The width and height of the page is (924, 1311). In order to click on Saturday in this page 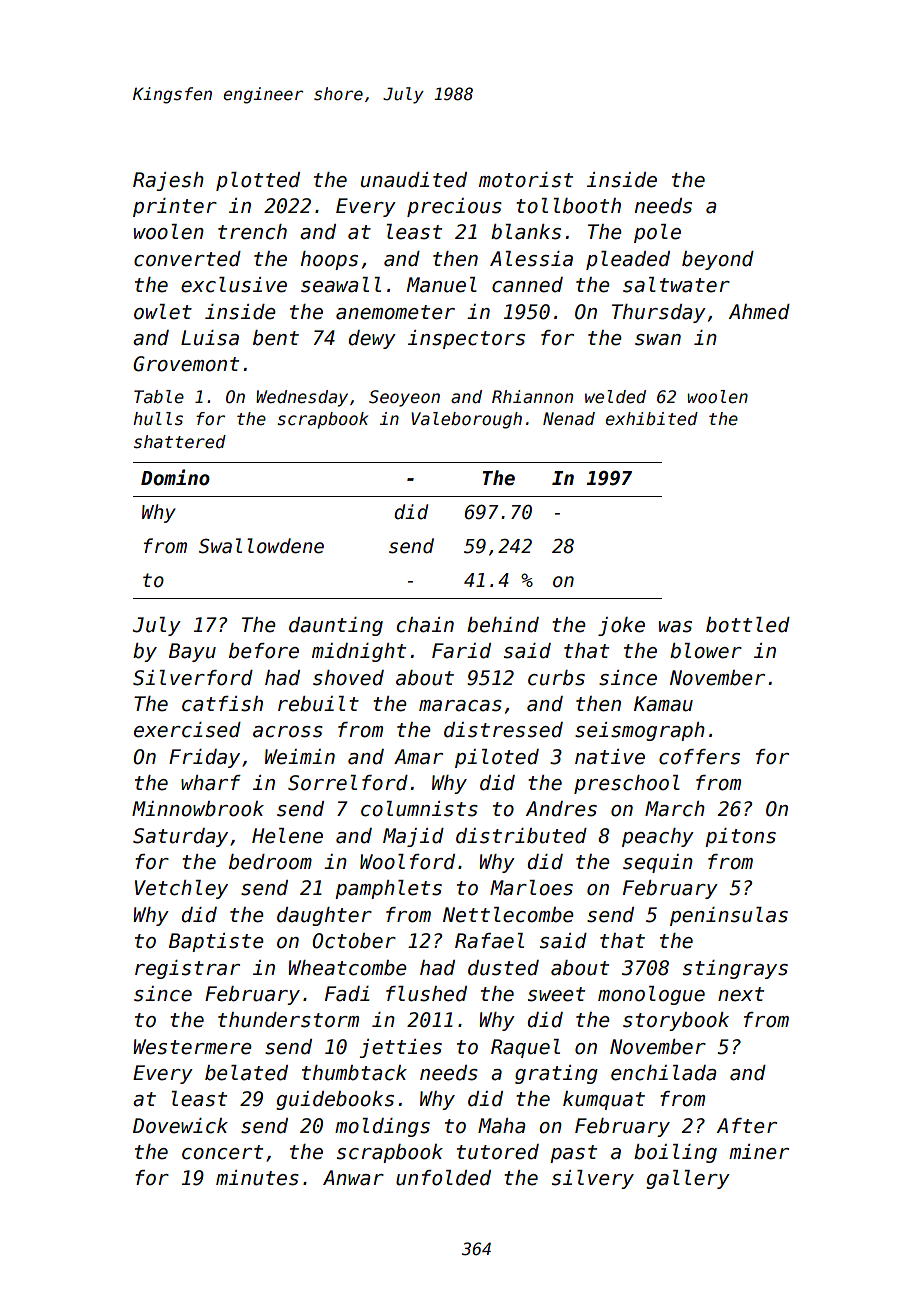, I will do `click(180, 837)`.
